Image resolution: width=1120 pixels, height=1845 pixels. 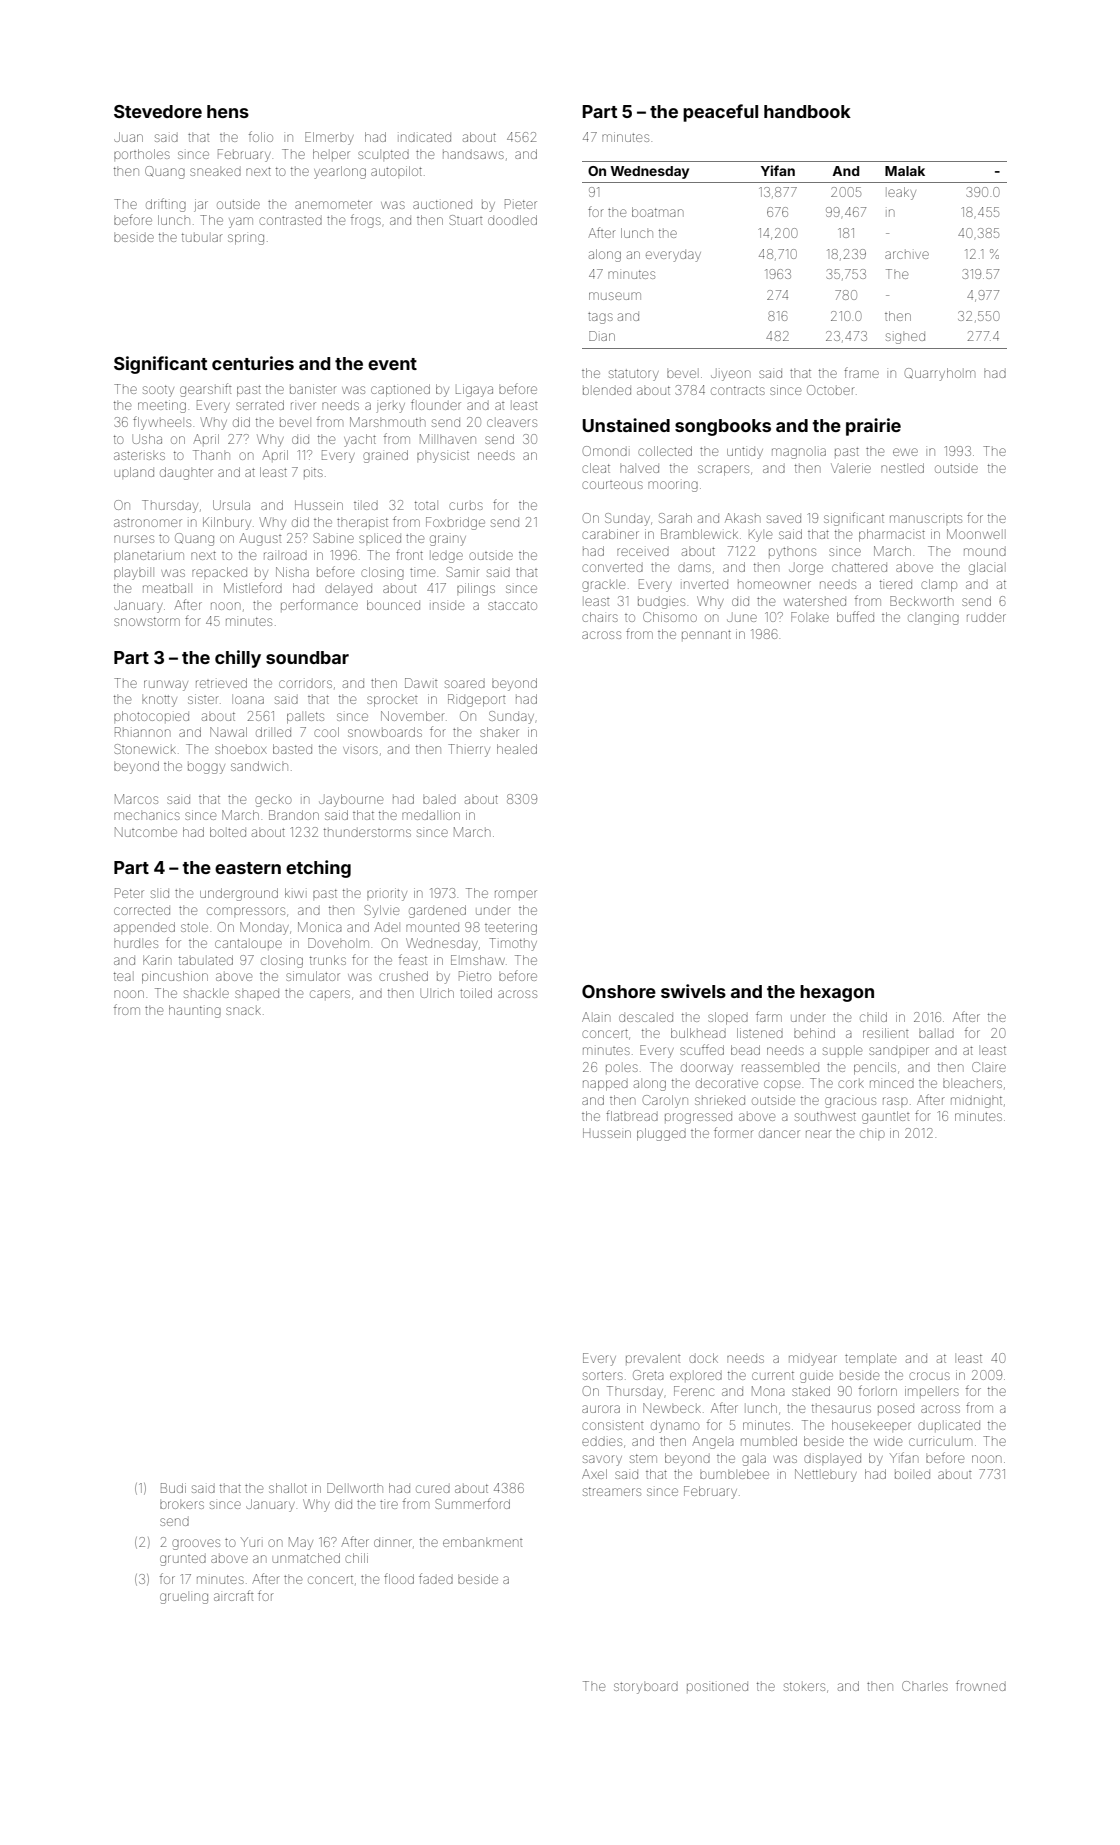 What do you see at coordinates (605, 1085) in the screenshot?
I see `napped` at bounding box center [605, 1085].
